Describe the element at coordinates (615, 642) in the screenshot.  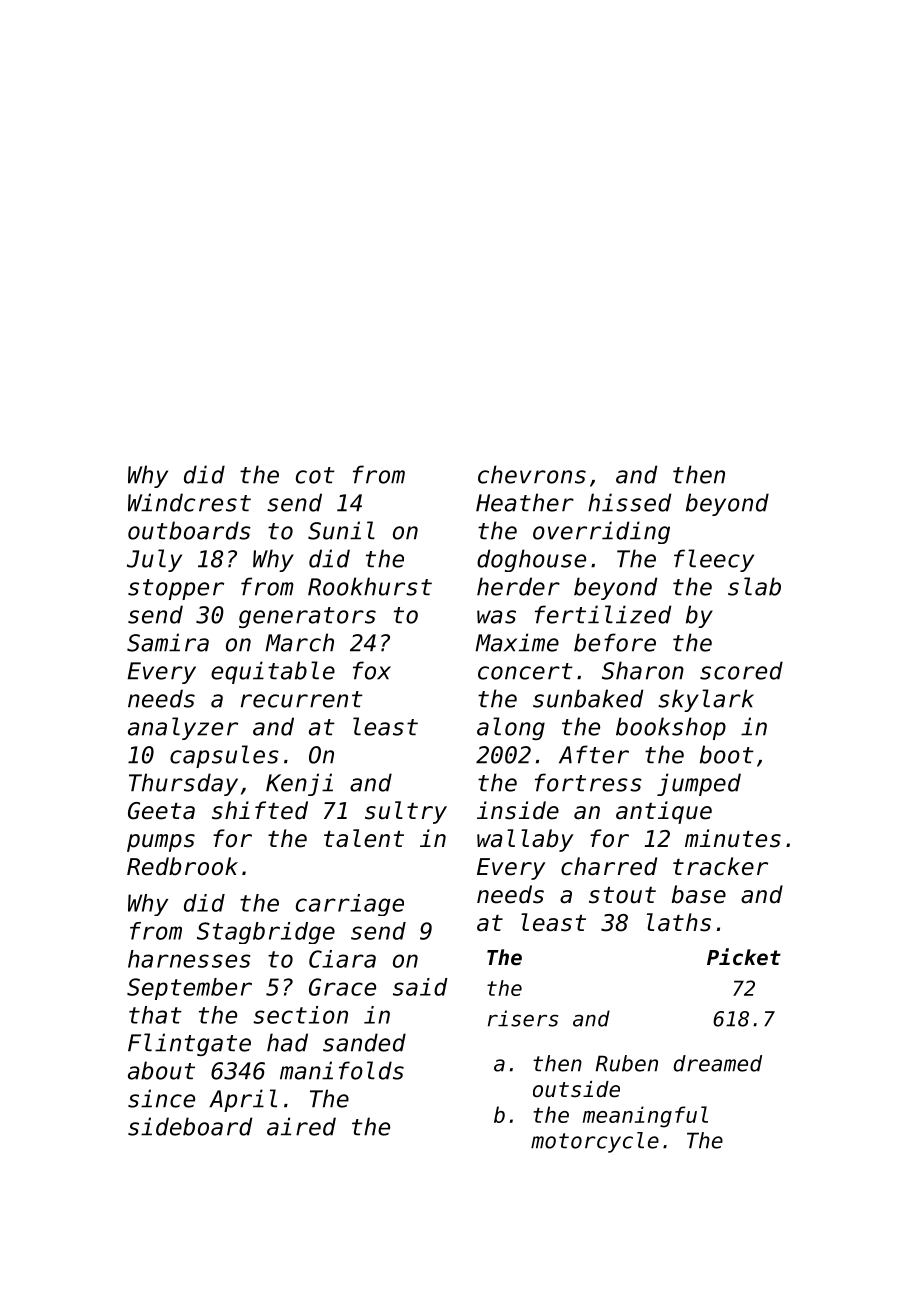
I see `before` at that location.
